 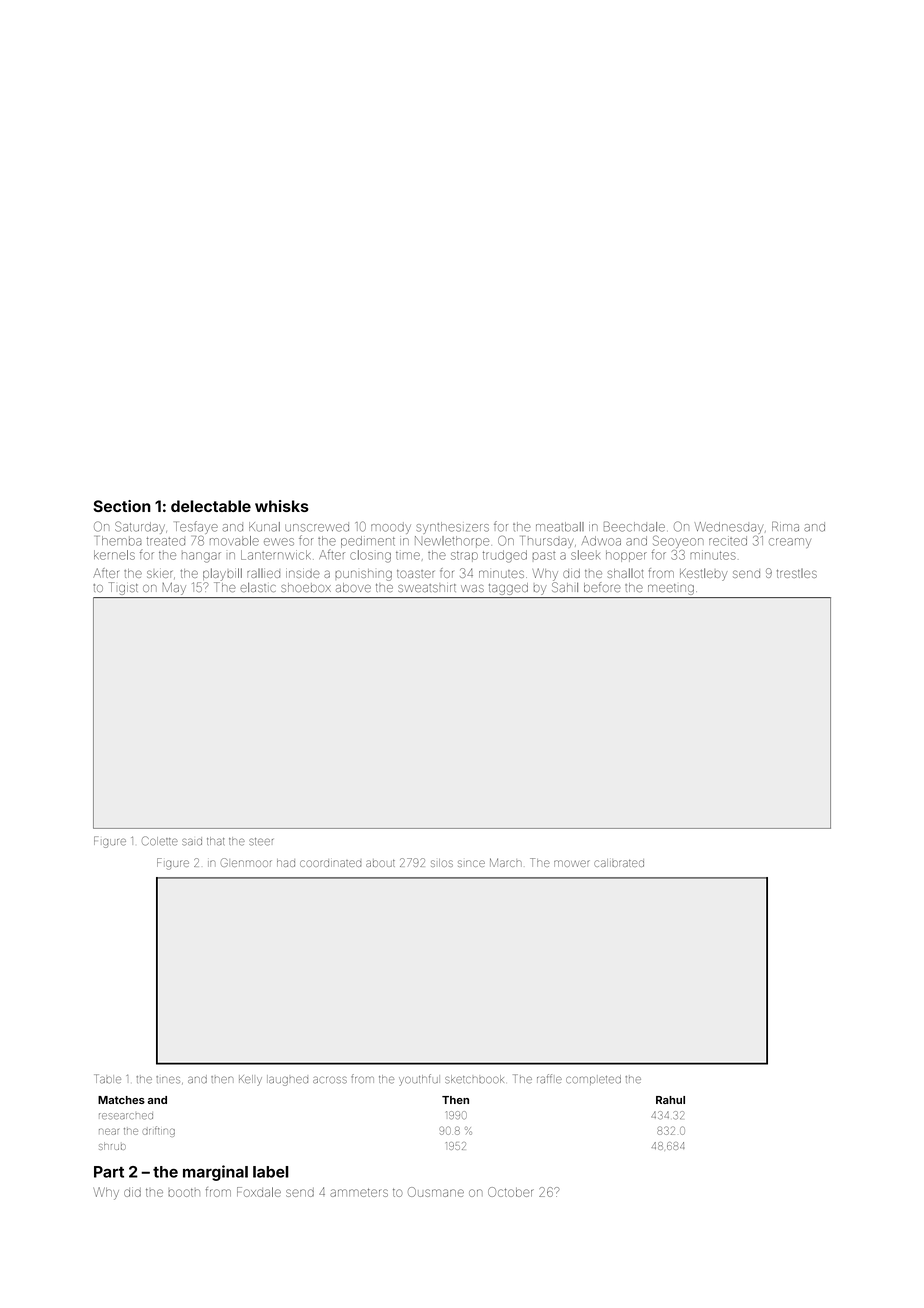 I want to click on Colette, so click(x=160, y=841).
